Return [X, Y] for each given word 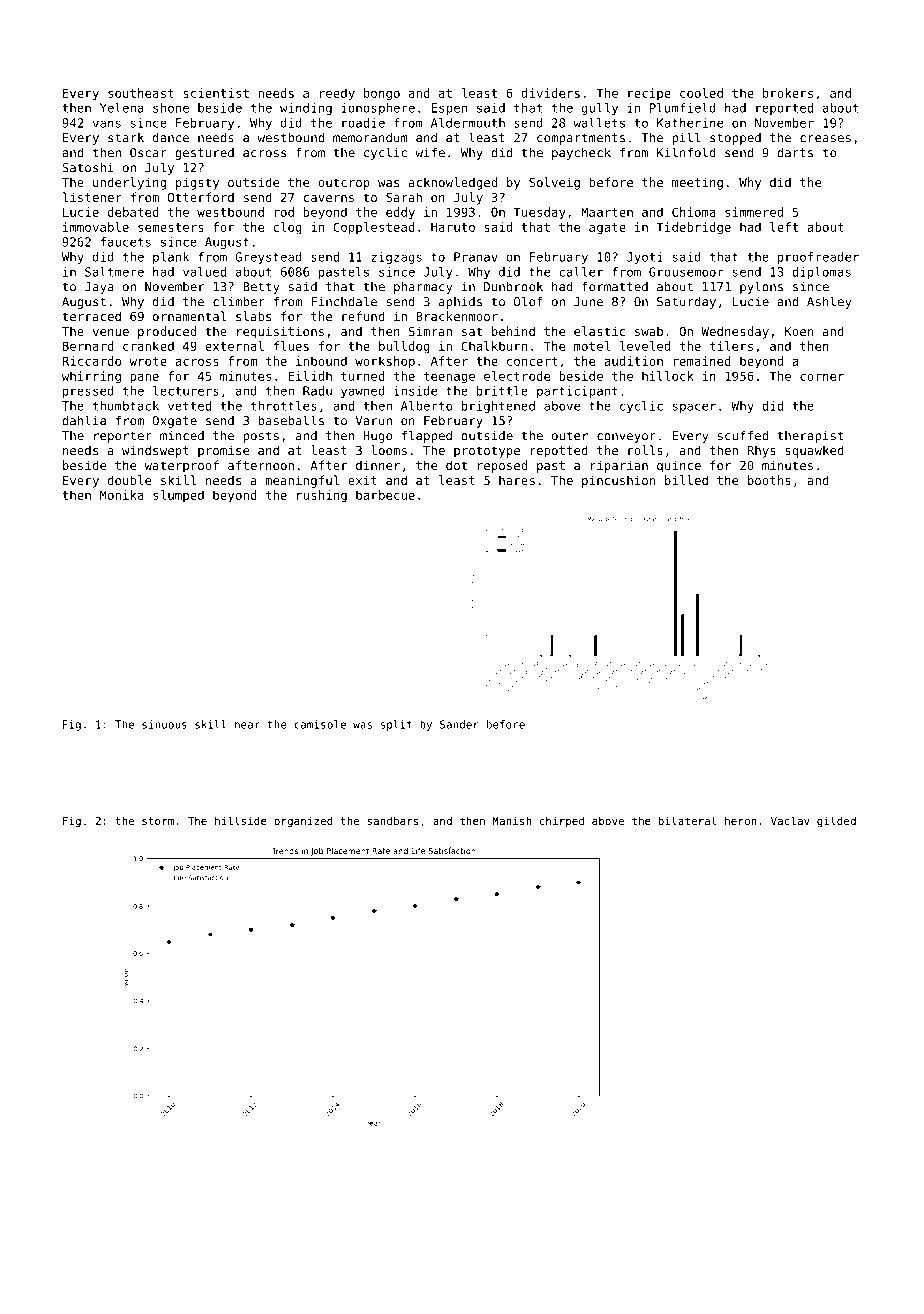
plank [171, 258]
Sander [459, 724]
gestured [204, 154]
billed [686, 480]
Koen [799, 331]
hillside [241, 820]
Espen [449, 109]
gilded [836, 822]
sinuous [164, 724]
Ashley [829, 302]
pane [144, 379]
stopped [735, 139]
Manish [511, 820]
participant [577, 392]
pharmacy [423, 288]
